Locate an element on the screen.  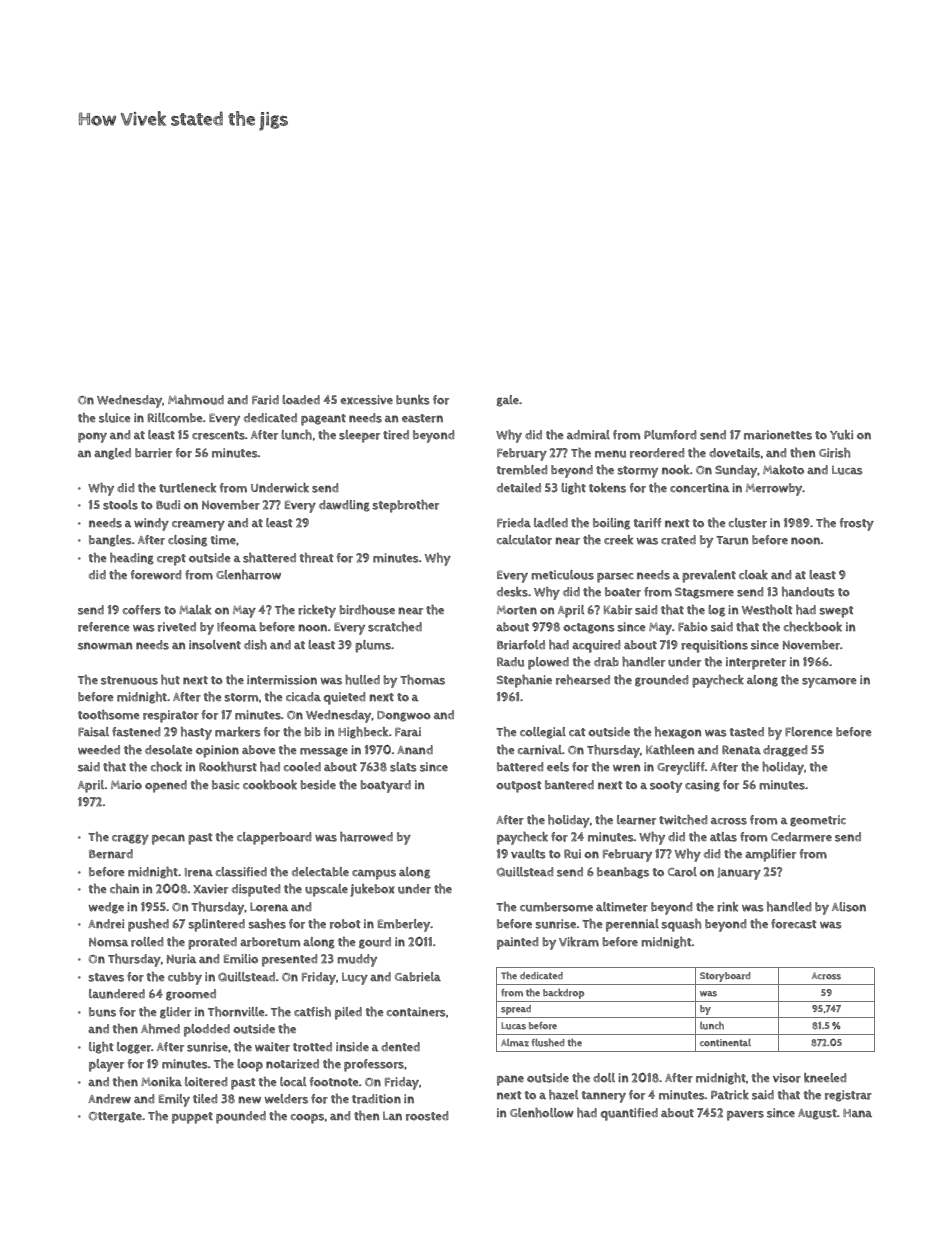
Farid is located at coordinates (265, 400).
